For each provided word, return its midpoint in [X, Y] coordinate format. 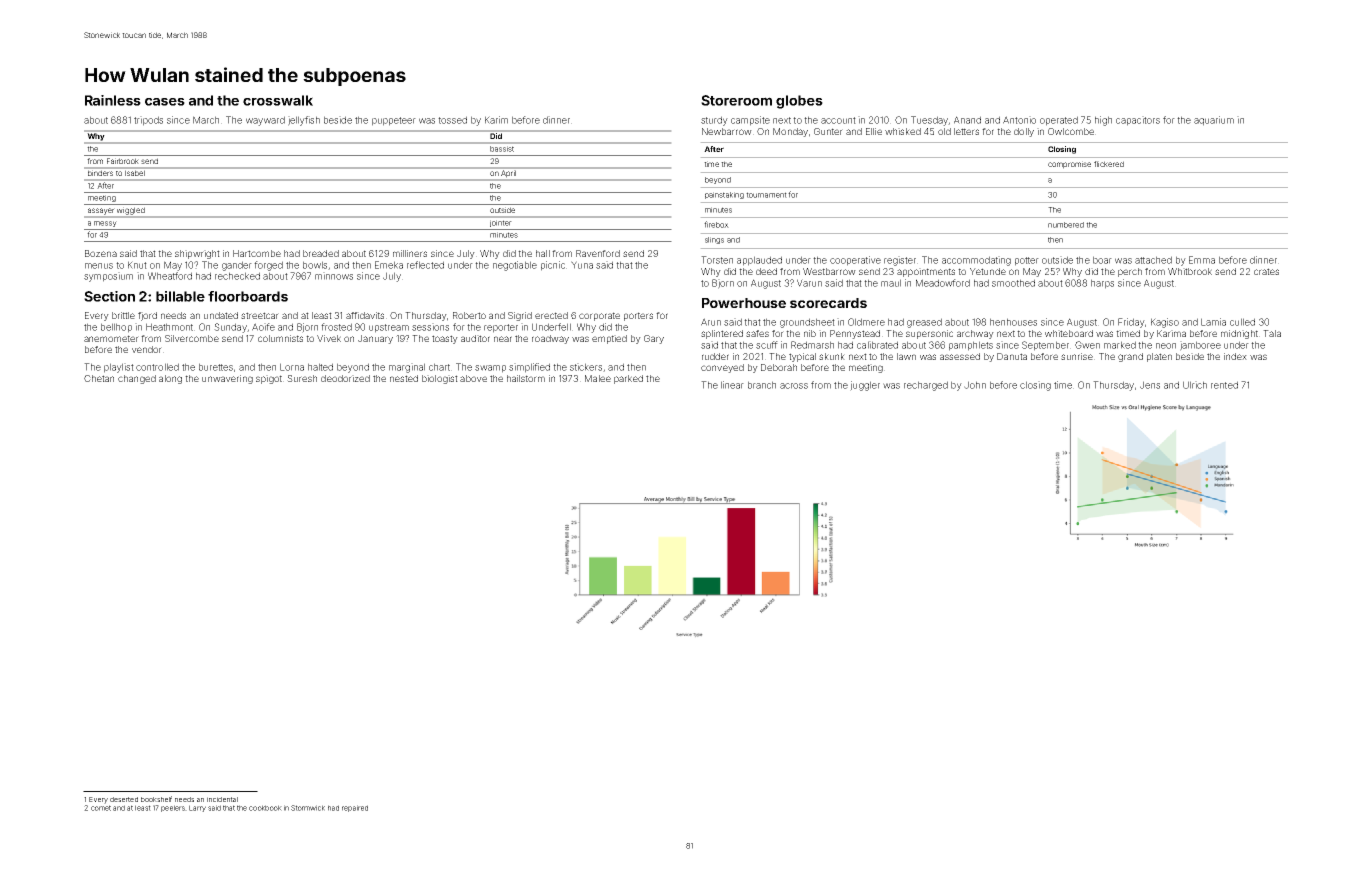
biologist [440, 379]
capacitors [1138, 121]
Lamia [1213, 322]
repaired [355, 808]
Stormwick [308, 808]
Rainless [113, 100]
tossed [452, 120]
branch [762, 385]
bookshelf [156, 799]
